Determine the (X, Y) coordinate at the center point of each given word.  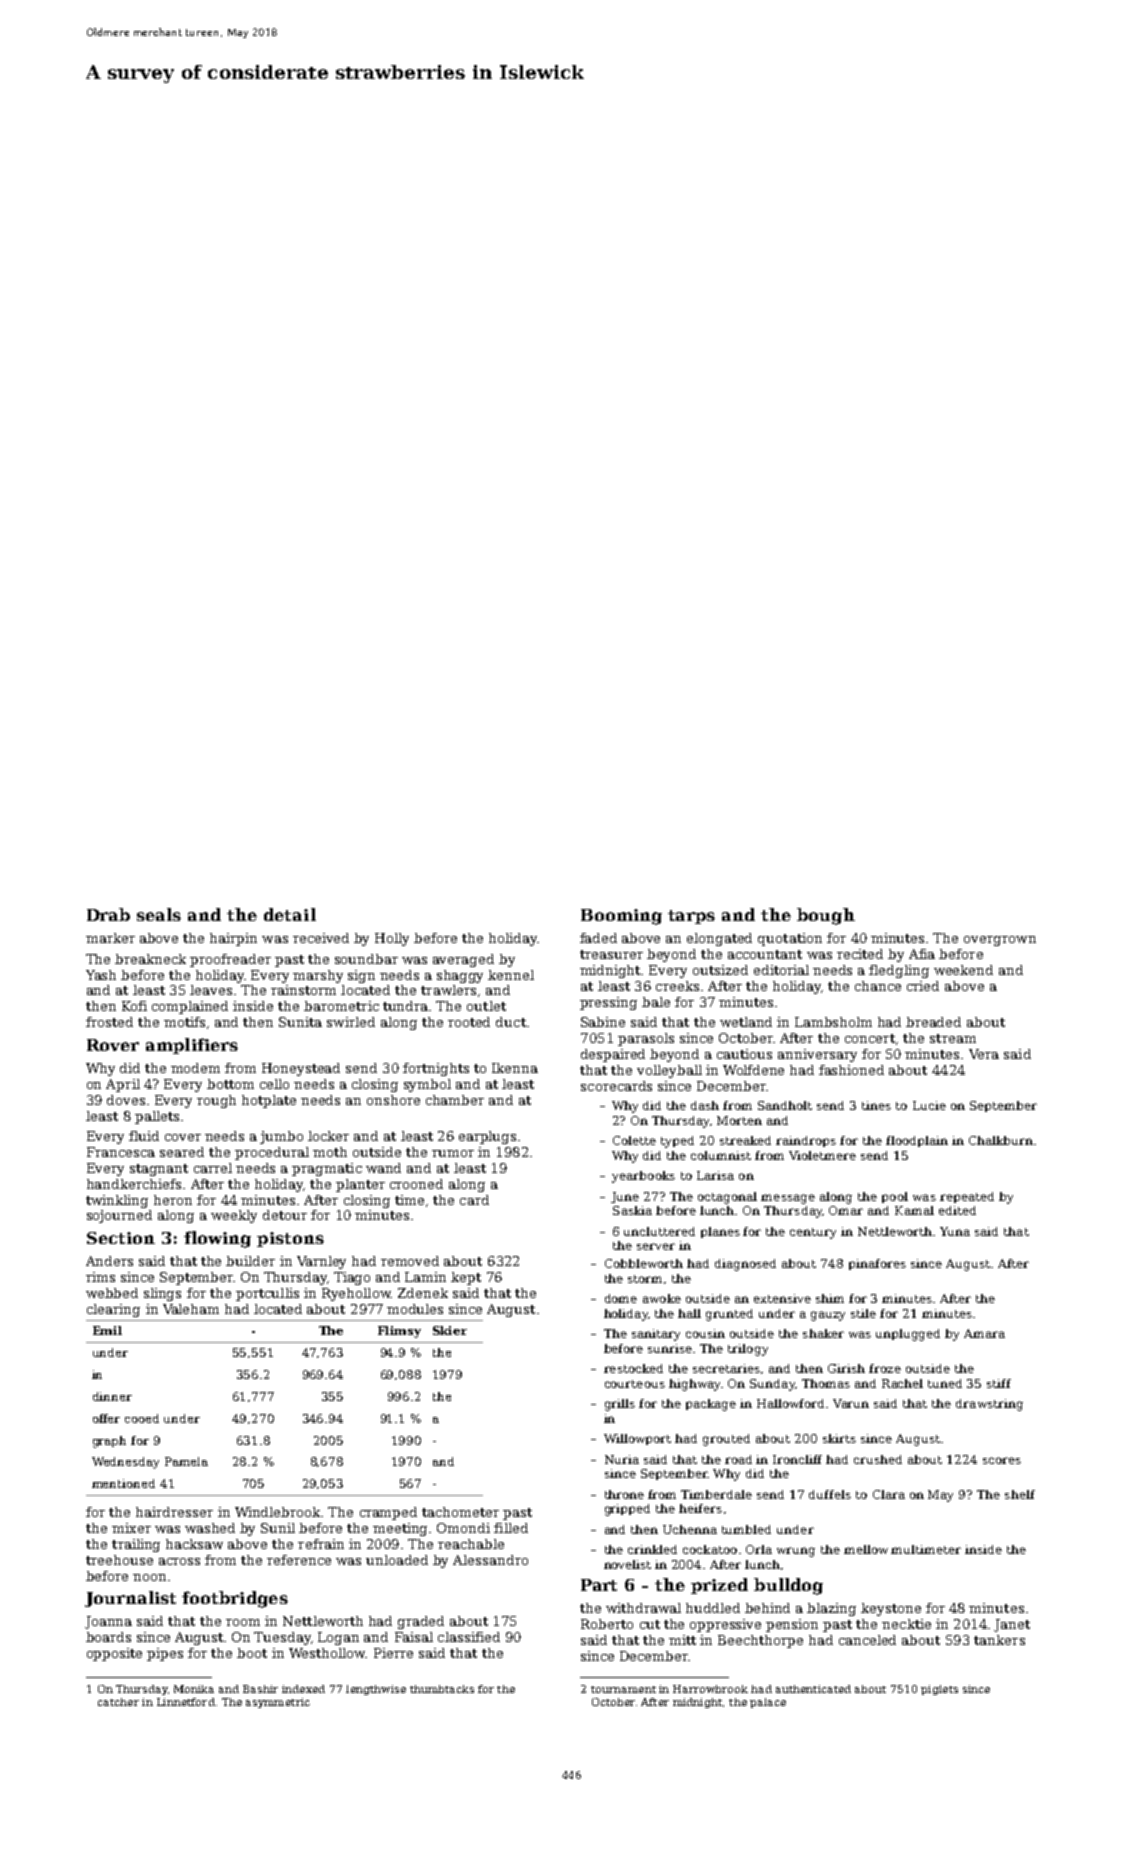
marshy (318, 976)
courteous (635, 1384)
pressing (608, 1003)
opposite (114, 1654)
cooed (142, 1418)
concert (870, 1038)
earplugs (487, 1137)
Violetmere (822, 1155)
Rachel (902, 1383)
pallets (157, 1117)
